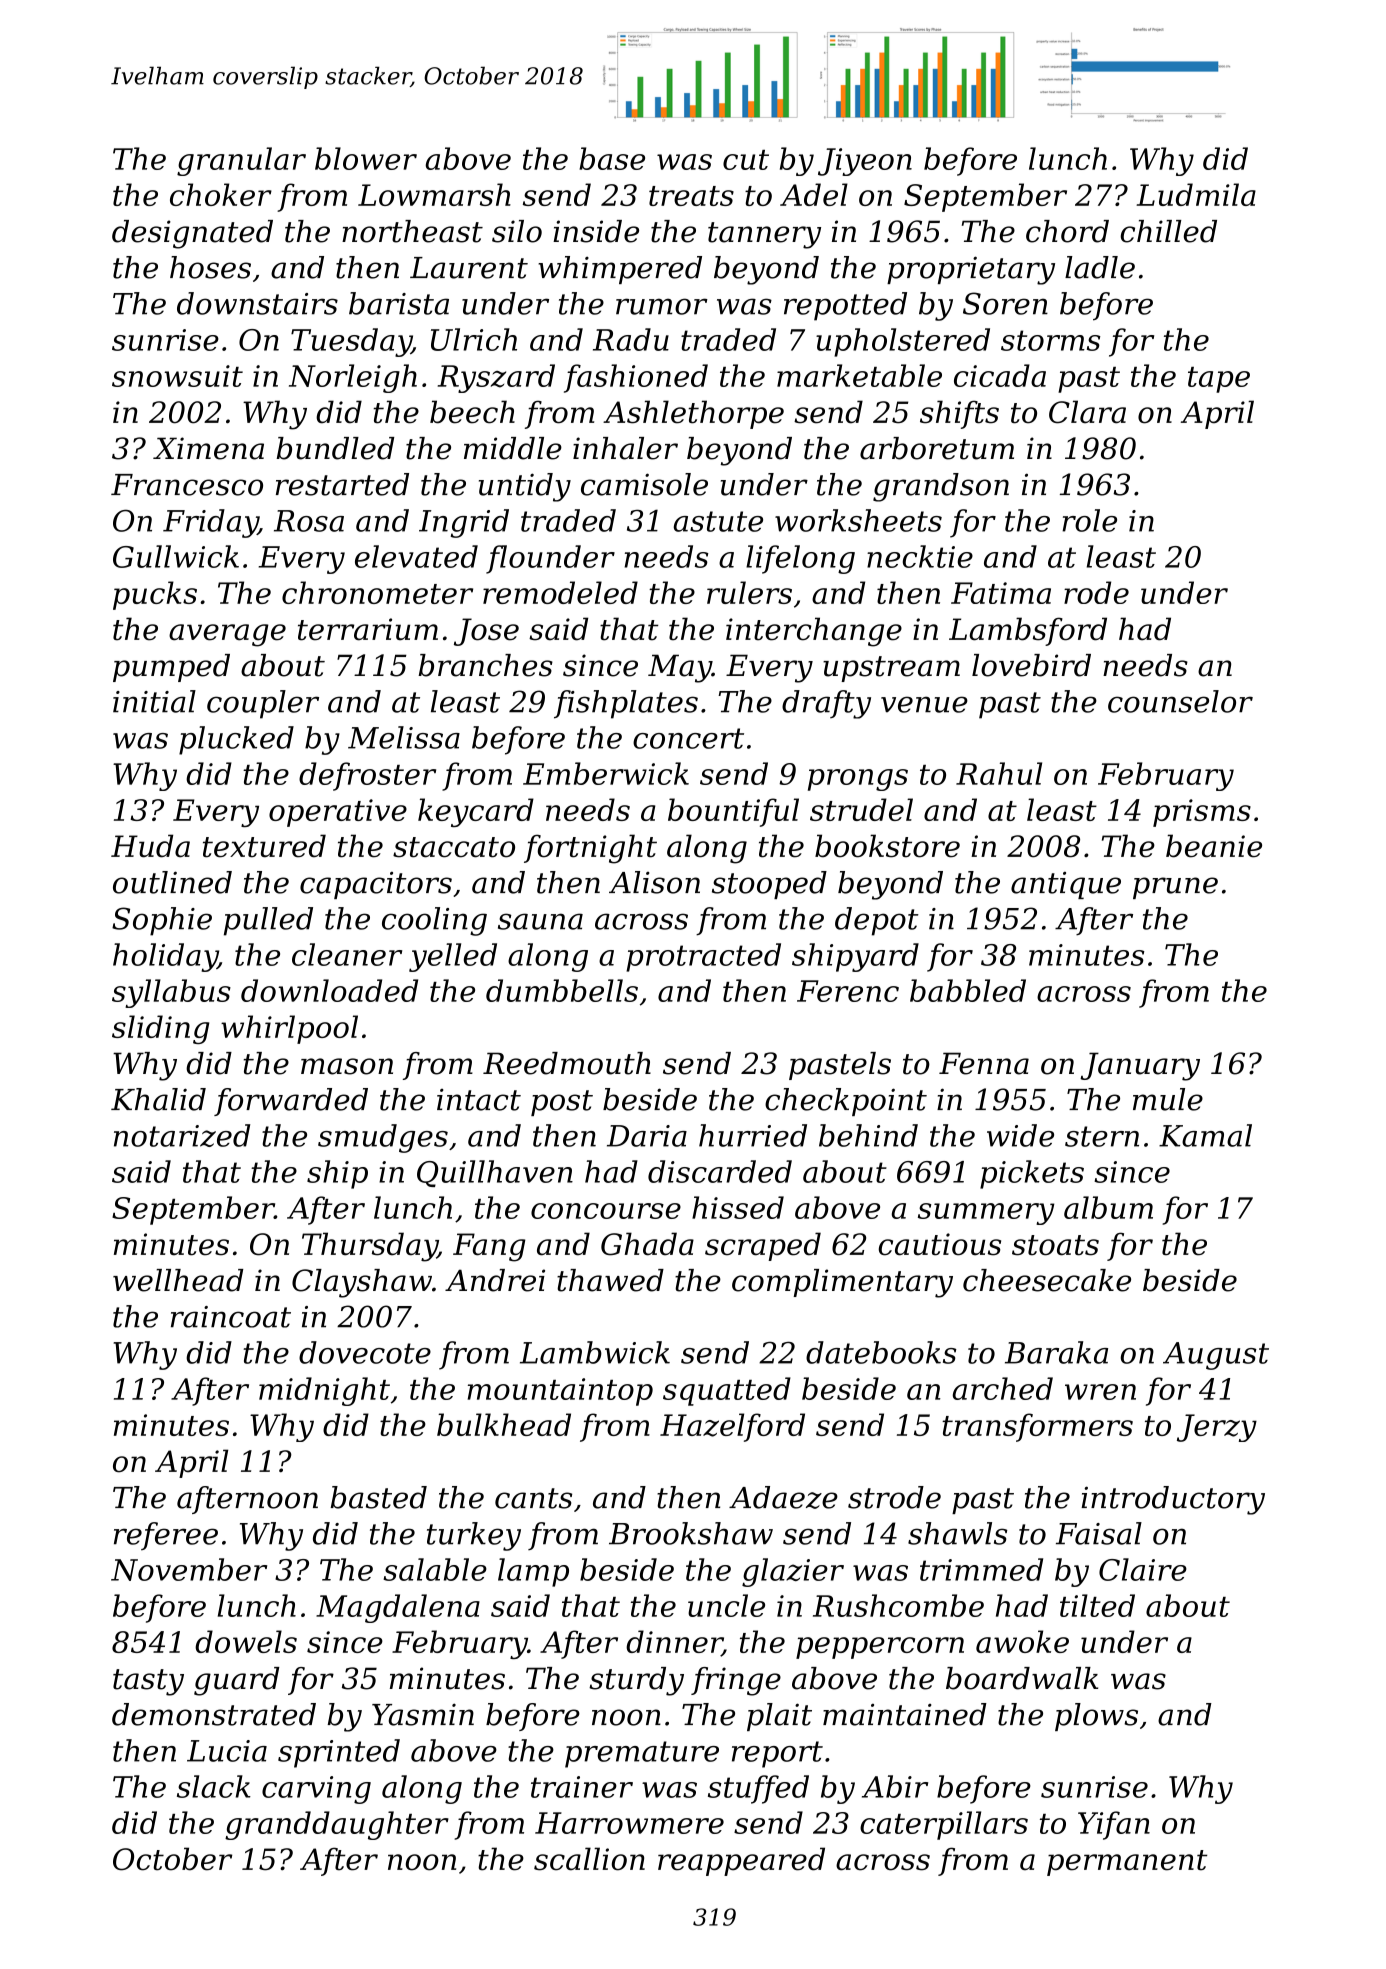 Image resolution: width=1386 pixels, height=1969 pixels. Describe the element at coordinates (582, 1787) in the image. I see `trainer` at that location.
